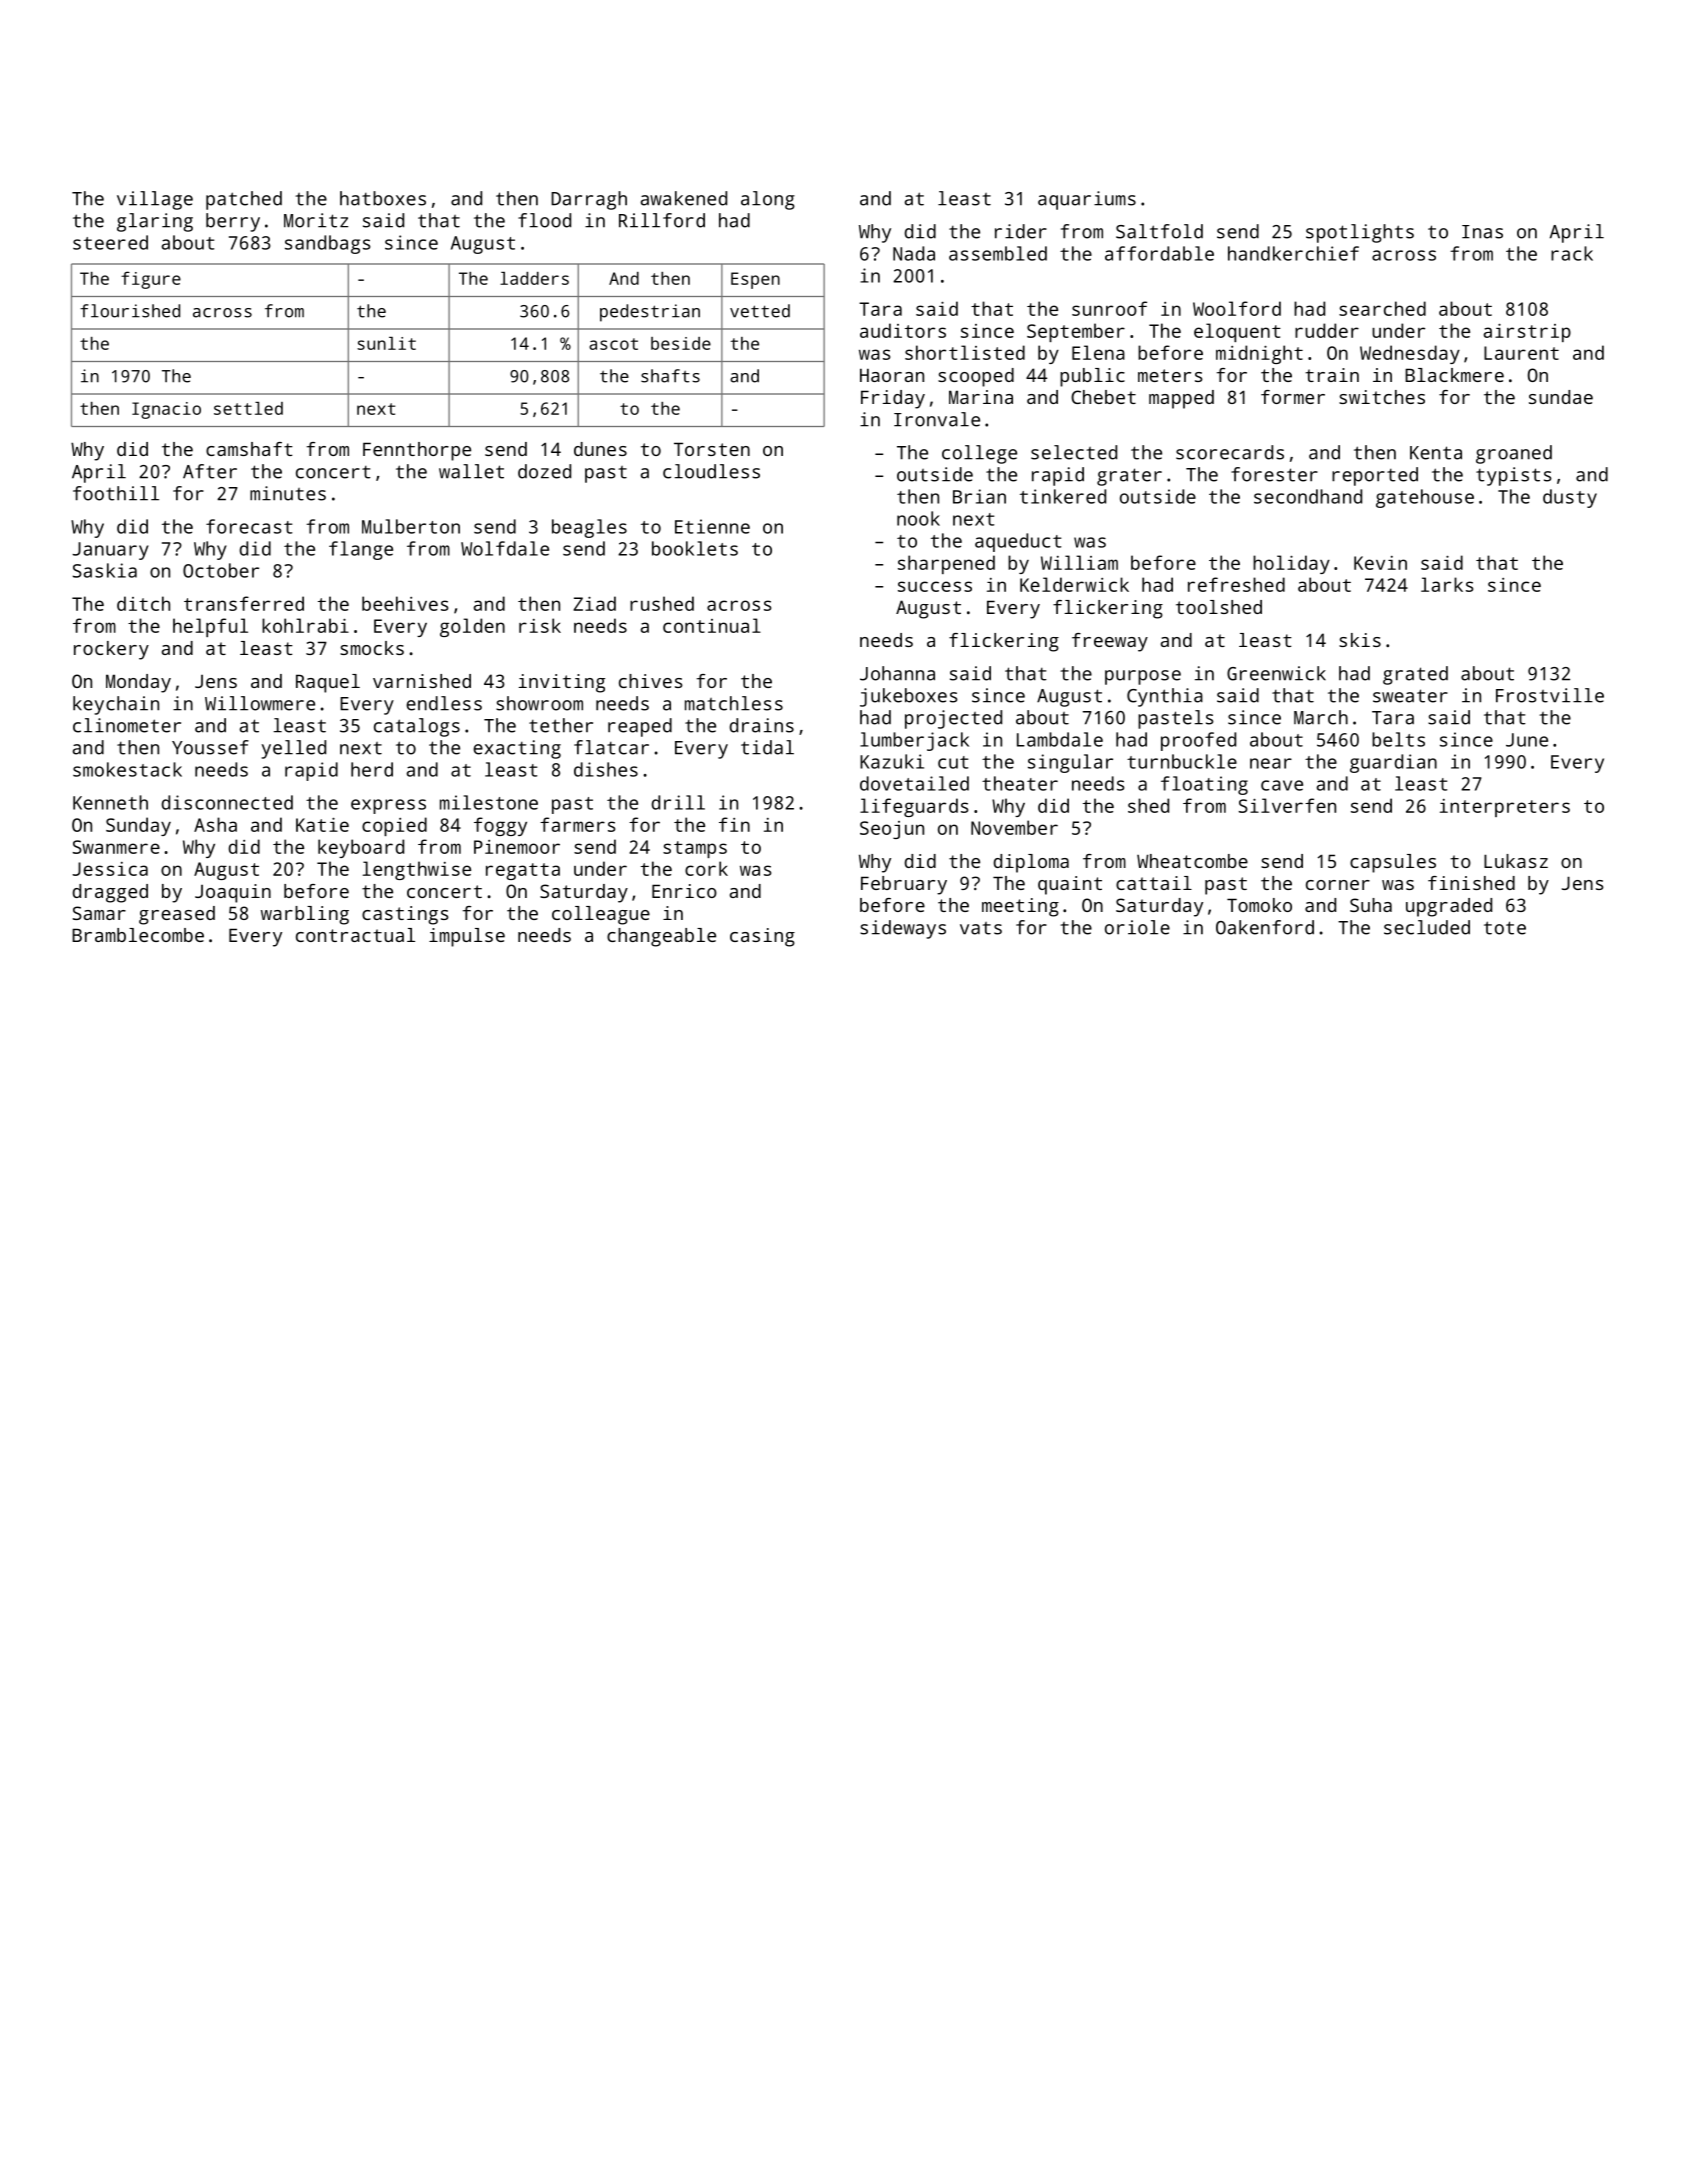  Describe the element at coordinates (1425, 498) in the screenshot. I see `gatehouse` at that location.
